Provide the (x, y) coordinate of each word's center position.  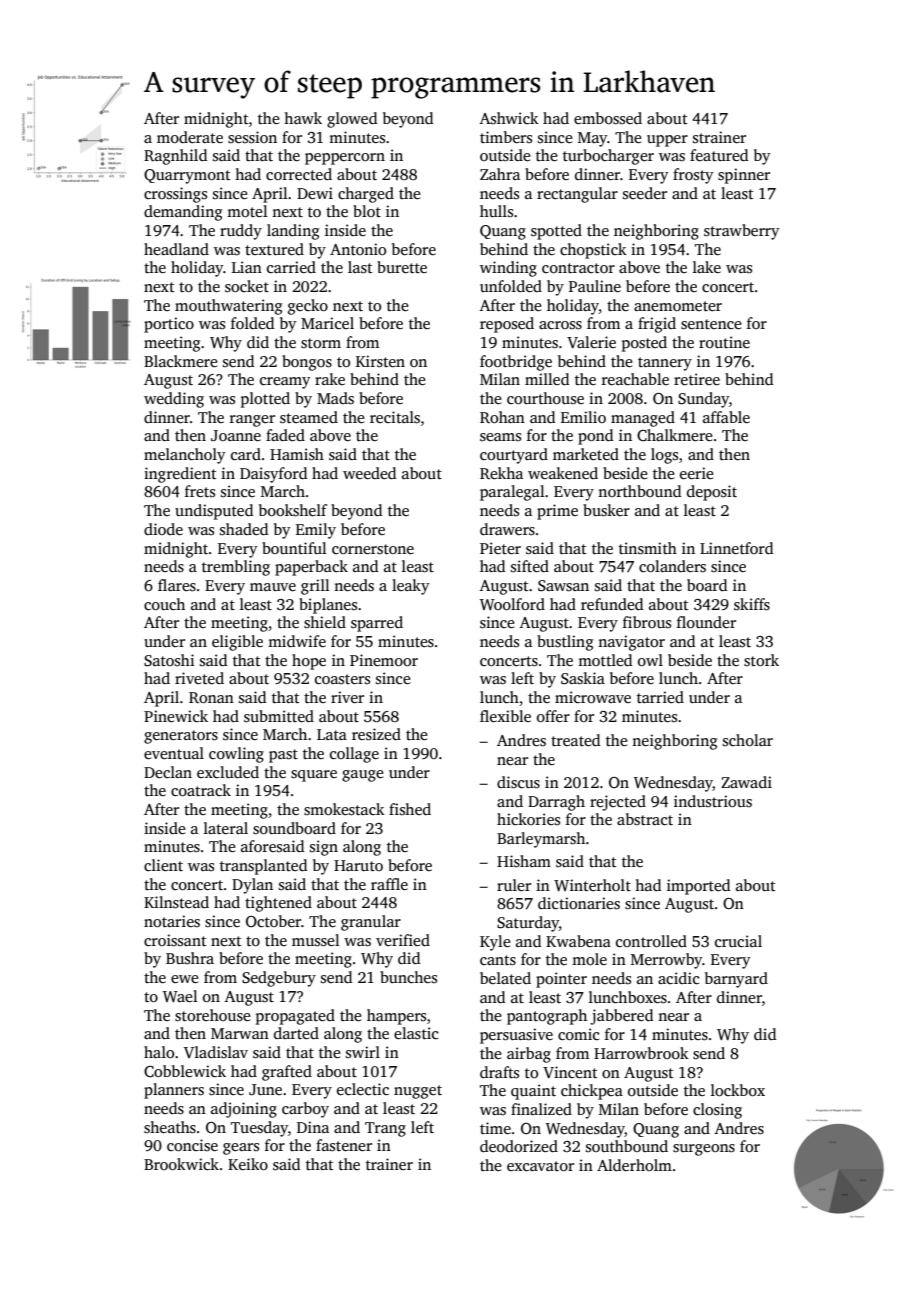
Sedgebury (279, 979)
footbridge (516, 363)
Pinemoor (384, 660)
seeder (645, 193)
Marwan (240, 1033)
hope (309, 662)
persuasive (516, 1036)
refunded (612, 604)
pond (595, 437)
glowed (352, 120)
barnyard (736, 980)
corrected (299, 174)
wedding (174, 400)
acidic (678, 978)
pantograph (547, 1017)
